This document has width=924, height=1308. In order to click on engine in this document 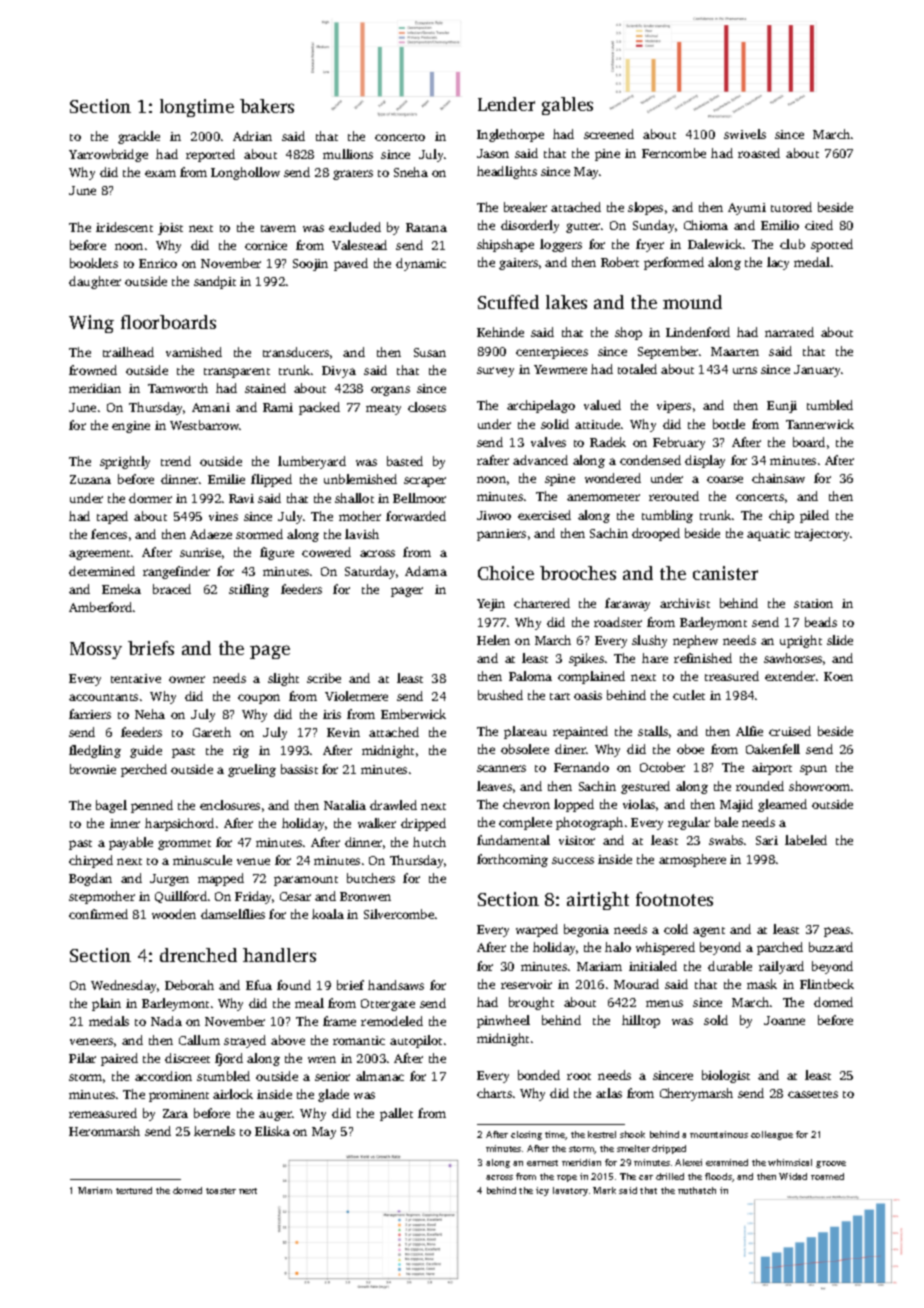, I will do `click(131, 427)`.
